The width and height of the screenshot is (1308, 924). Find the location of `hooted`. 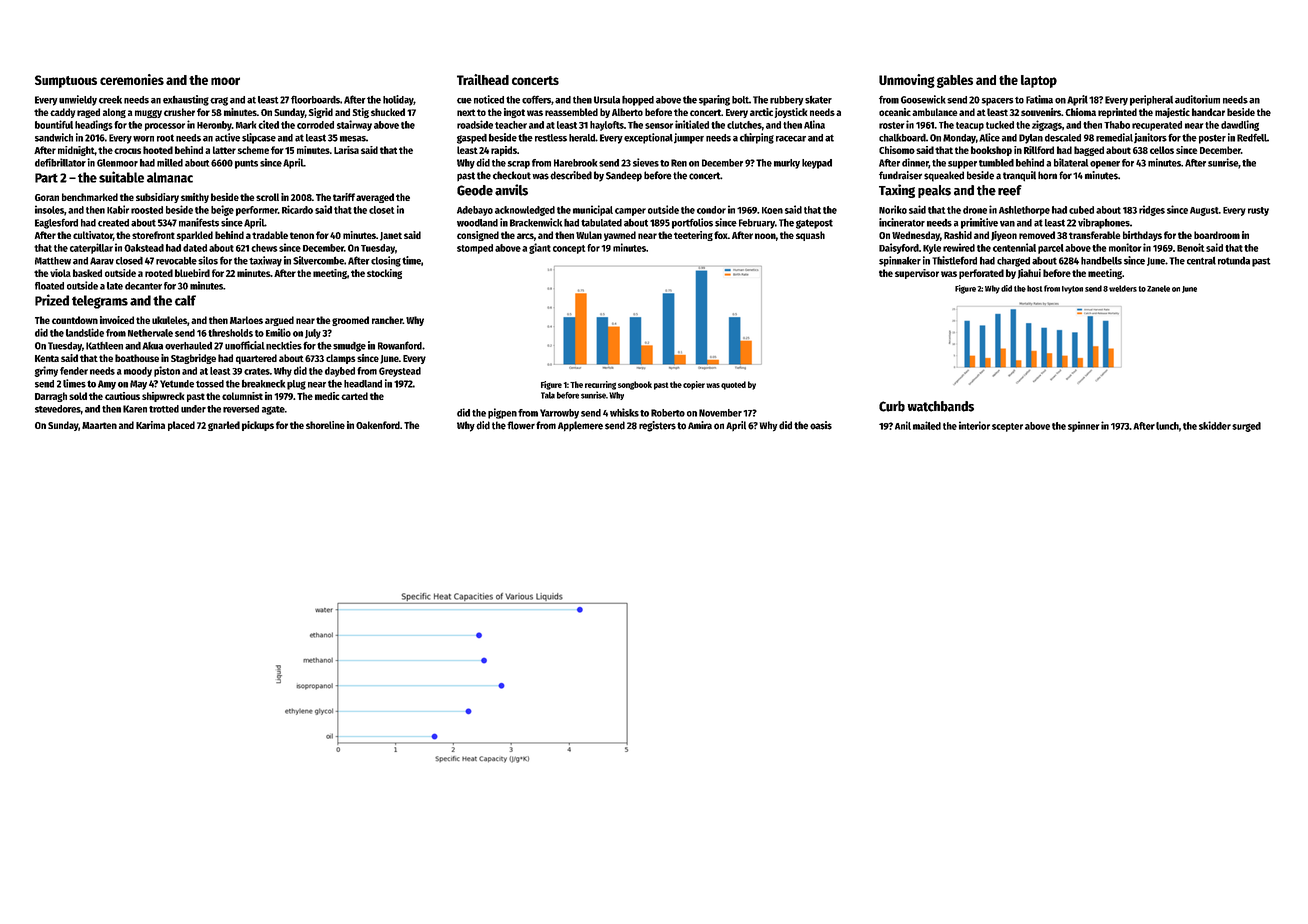

hooted is located at coordinates (158, 150).
